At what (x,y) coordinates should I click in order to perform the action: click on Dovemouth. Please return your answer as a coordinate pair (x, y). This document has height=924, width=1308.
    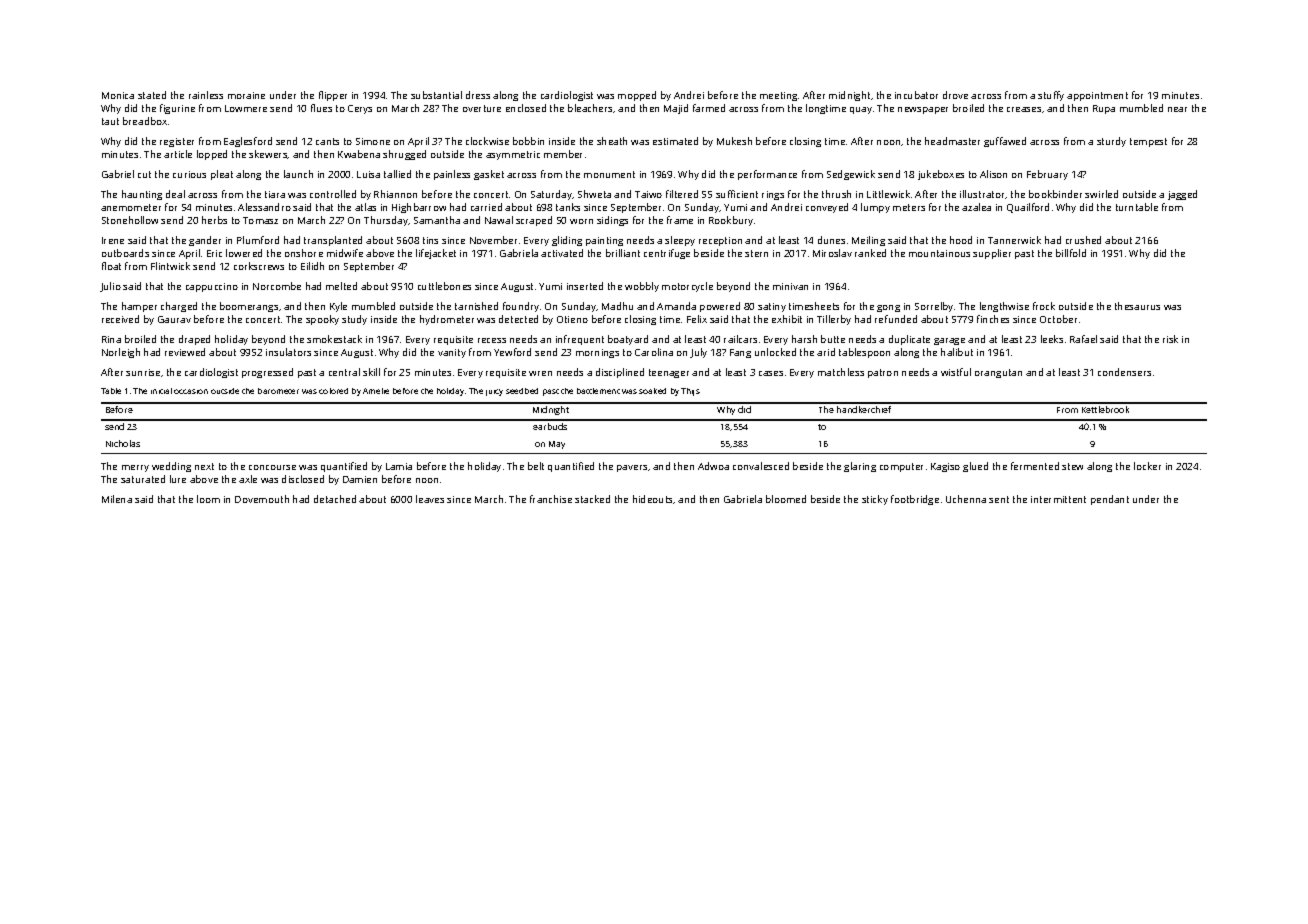
    Looking at the image, I should click on (262, 499).
